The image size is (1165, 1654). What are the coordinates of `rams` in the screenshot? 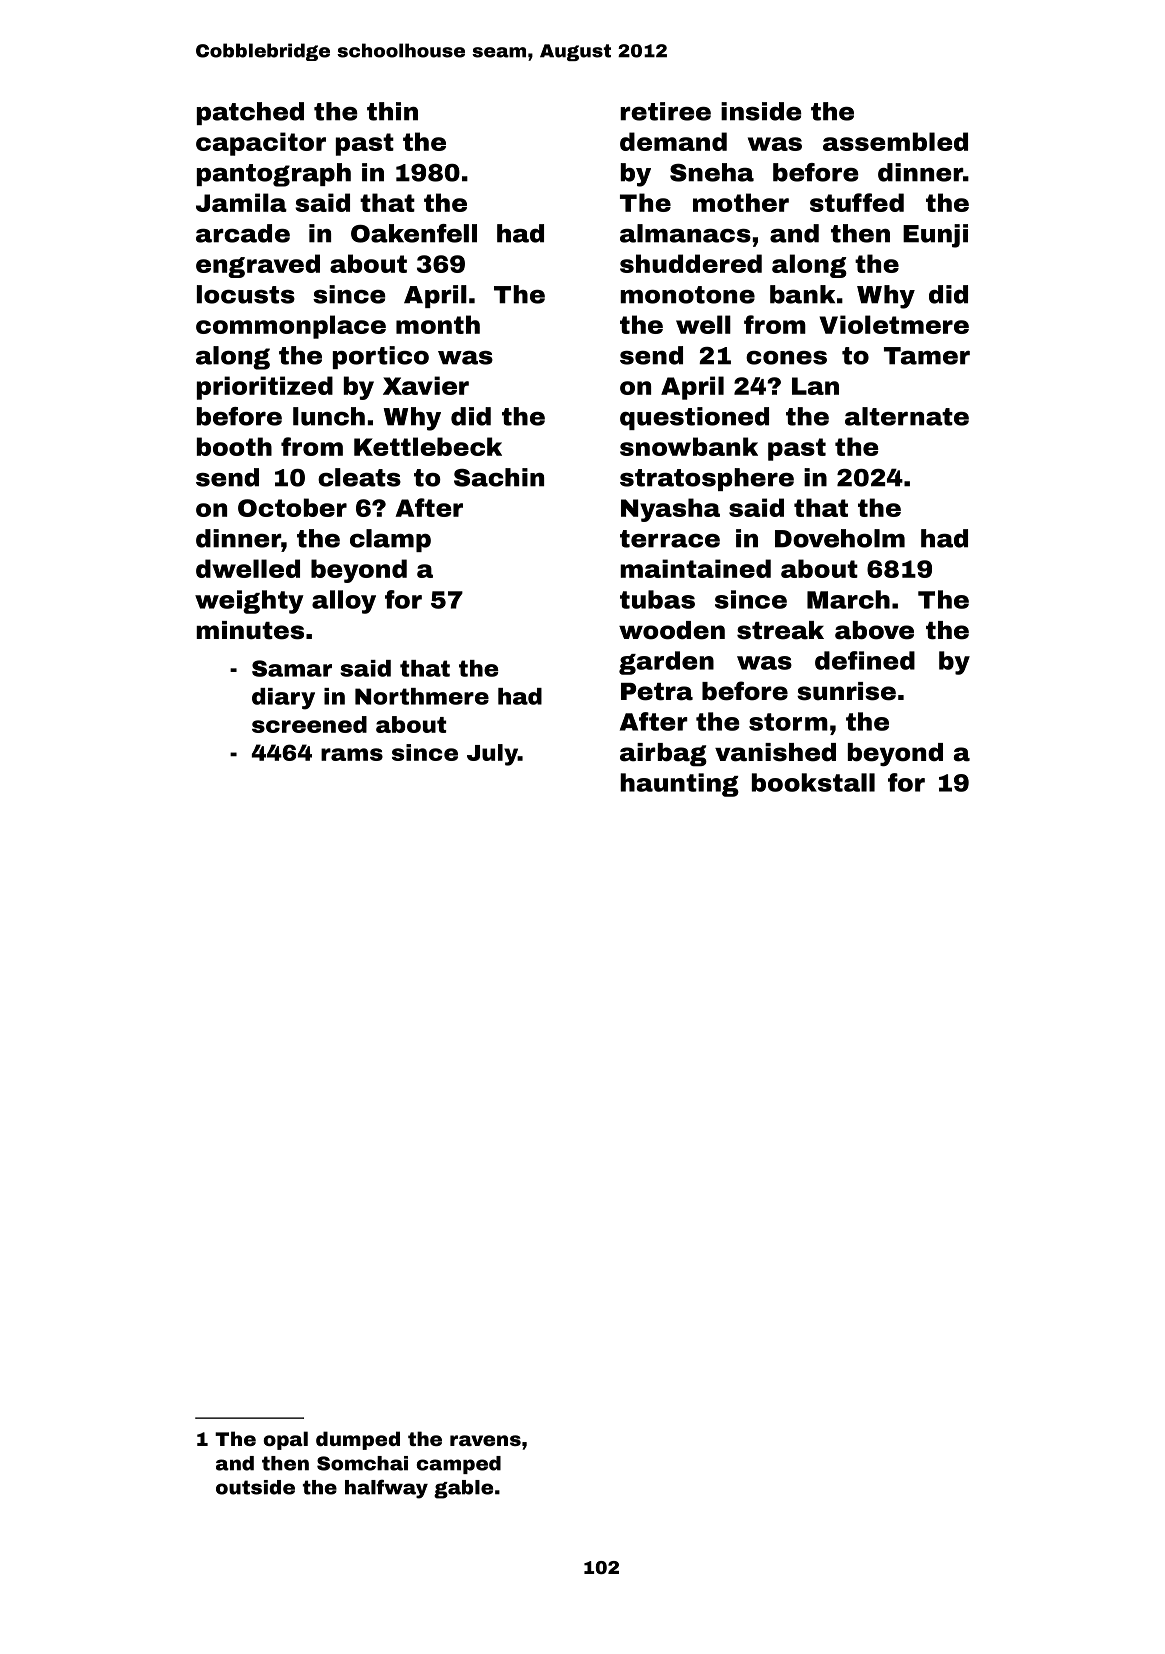 It's located at (352, 754).
